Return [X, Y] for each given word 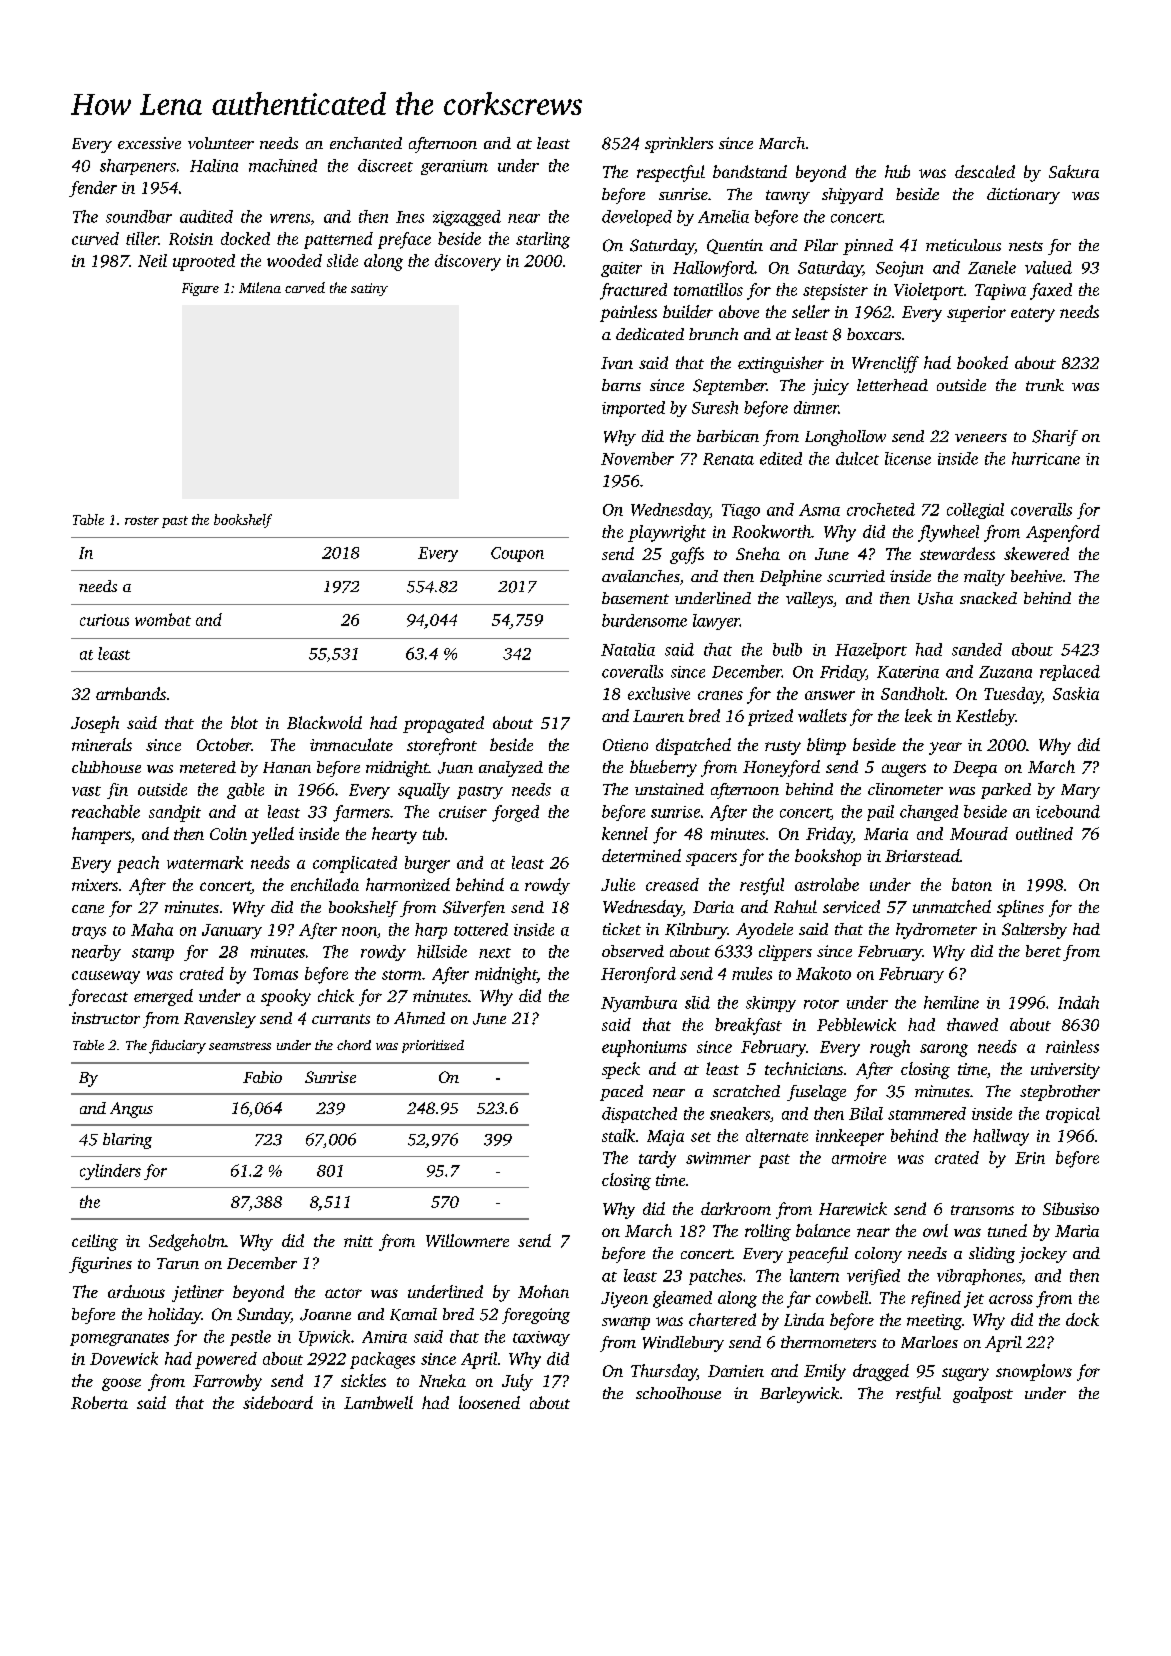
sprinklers [679, 145]
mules [752, 973]
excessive [149, 143]
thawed [972, 1024]
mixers [95, 885]
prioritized [433, 1046]
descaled [985, 171]
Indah [1078, 1002]
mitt [358, 1241]
